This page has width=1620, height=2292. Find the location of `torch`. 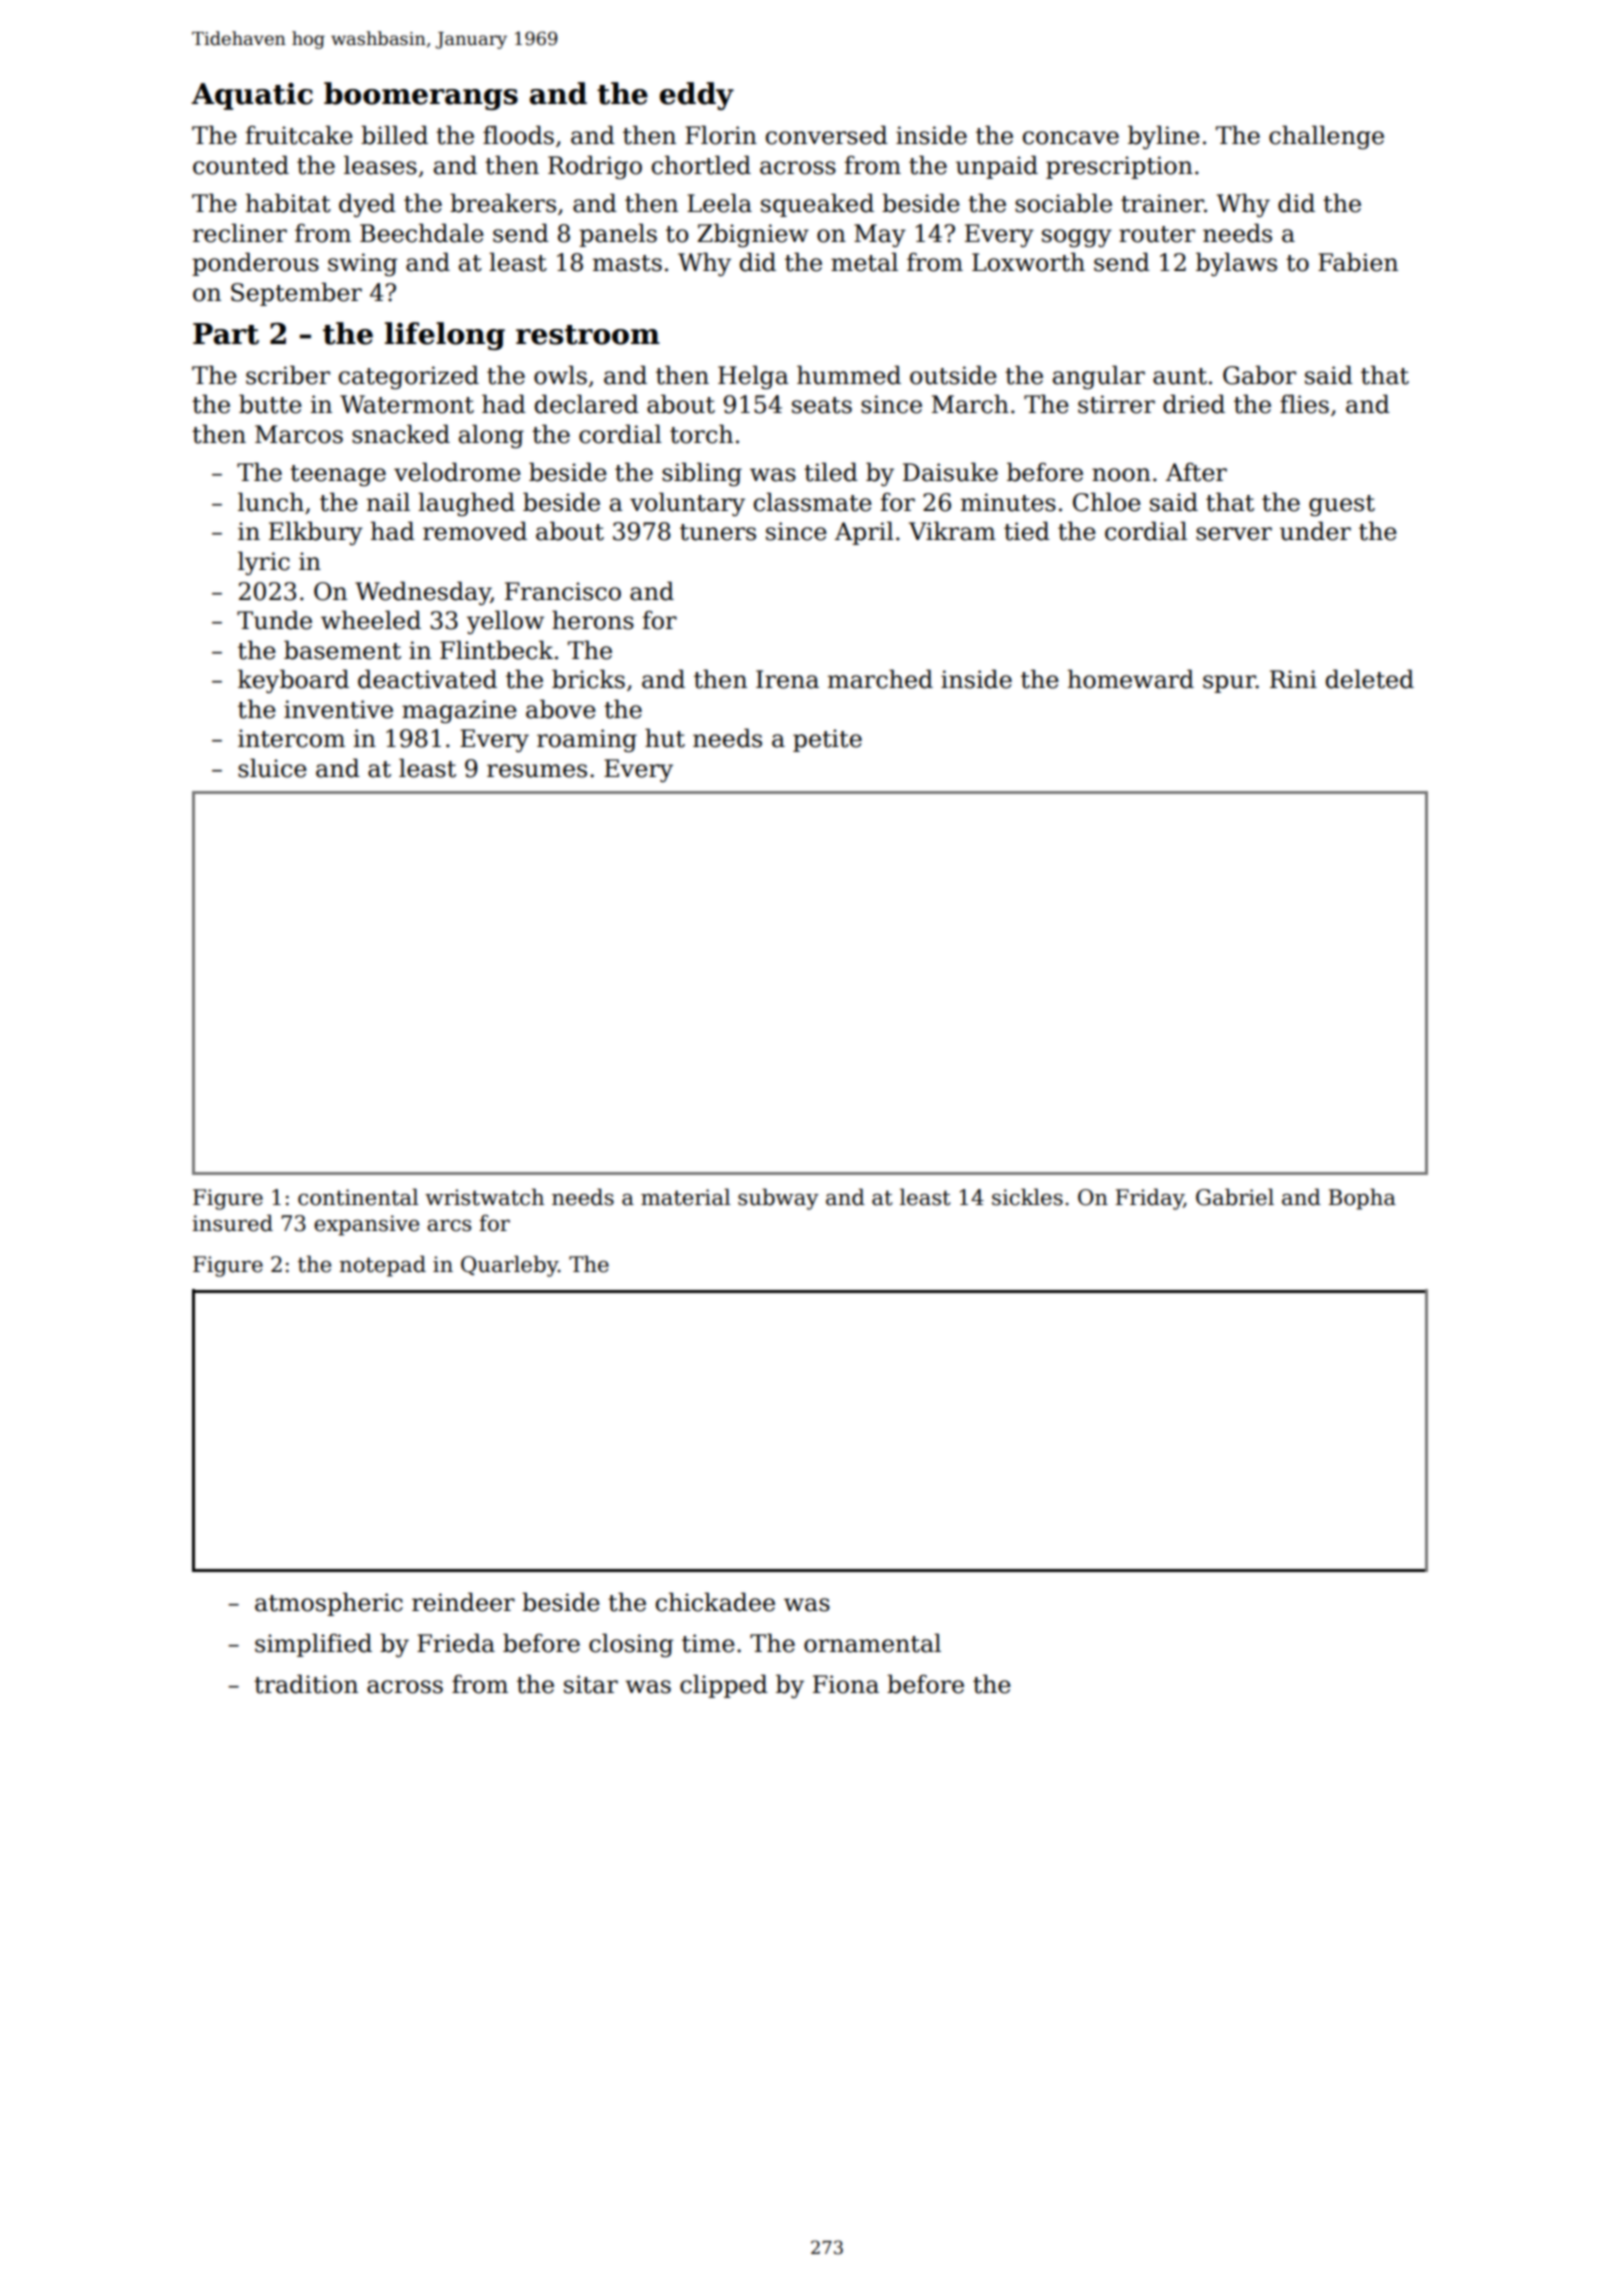

torch is located at coordinates (701, 434).
